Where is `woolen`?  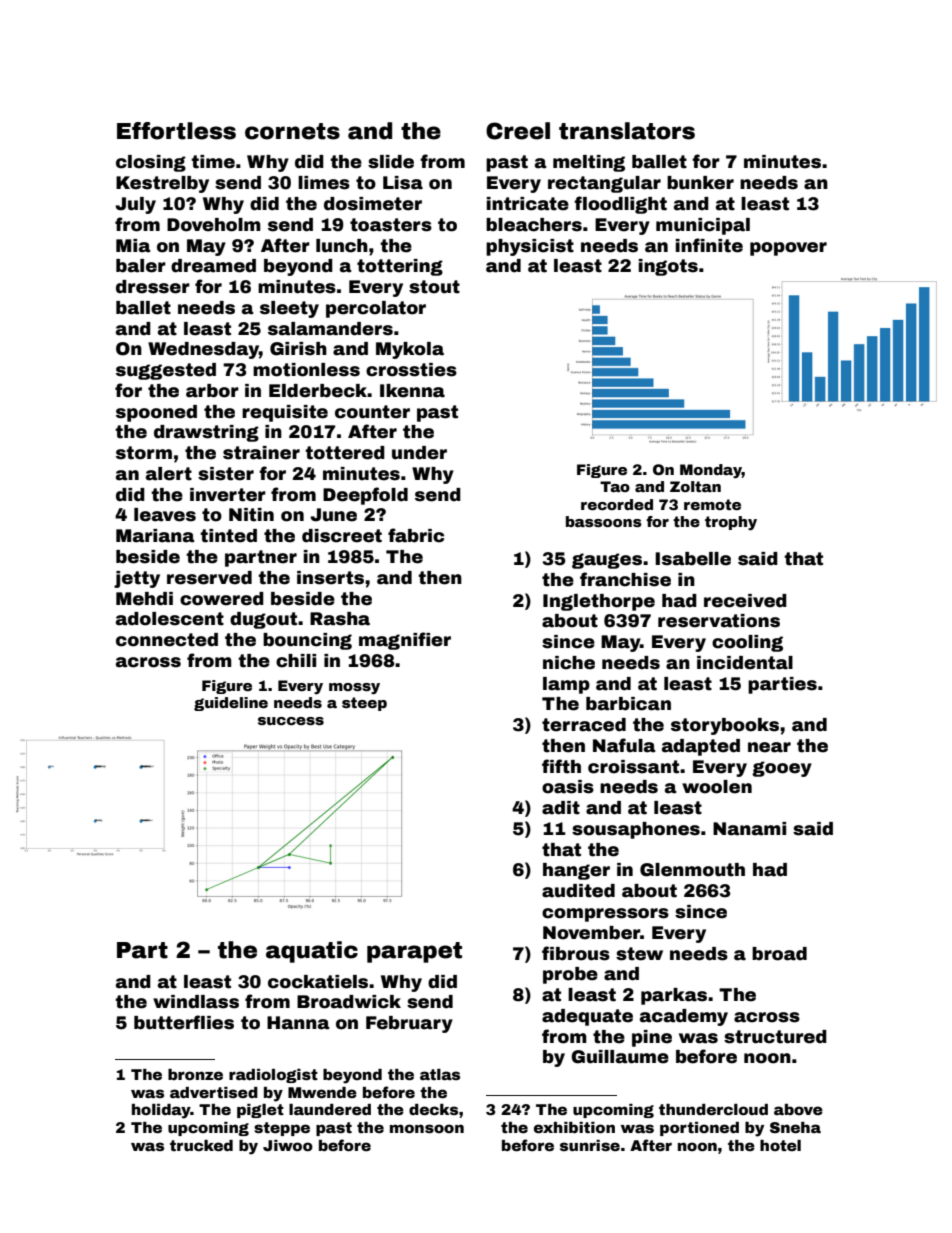
woolen is located at coordinates (717, 787).
